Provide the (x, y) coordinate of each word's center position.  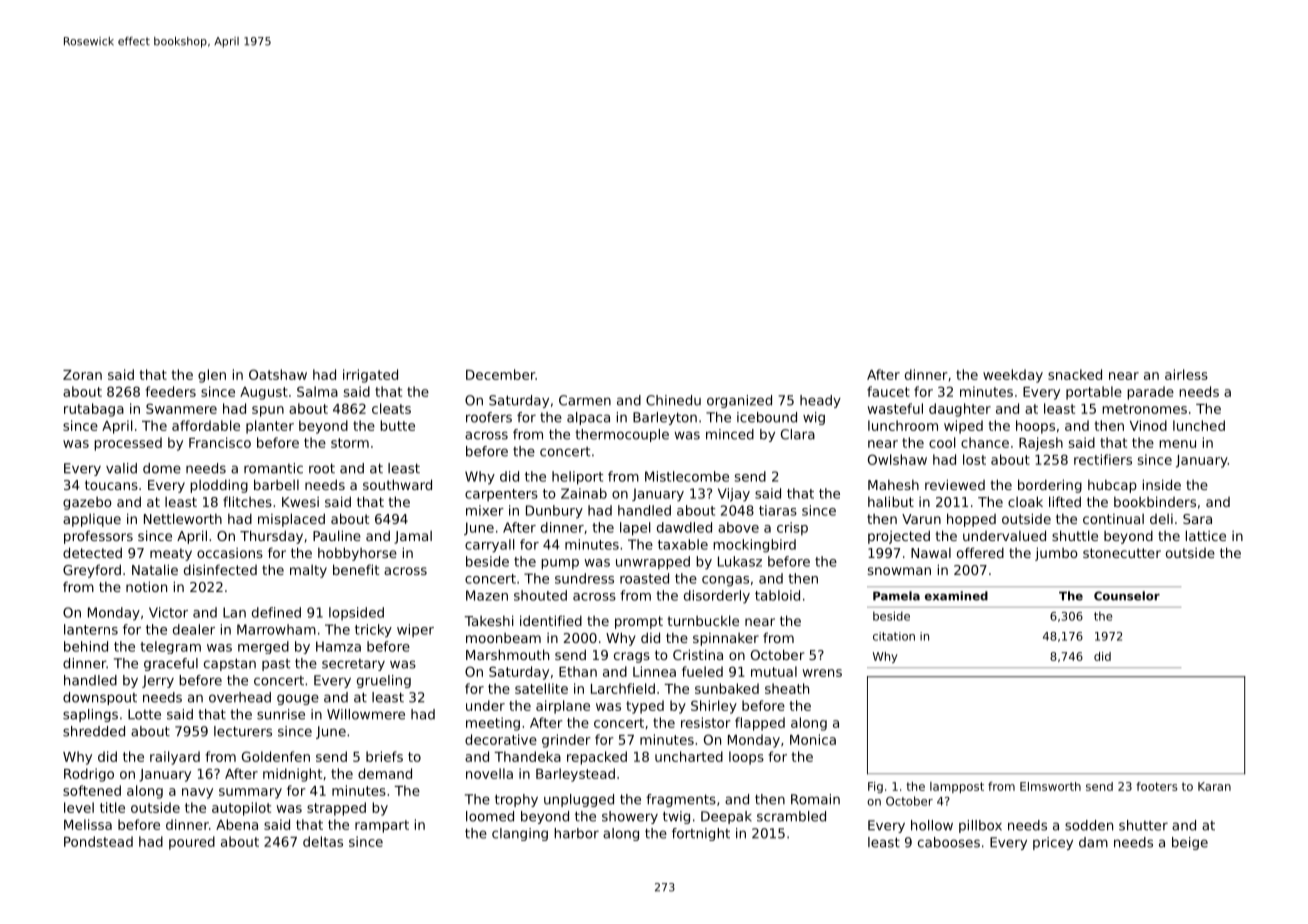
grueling (384, 681)
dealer (194, 629)
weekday (1013, 376)
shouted (540, 595)
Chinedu (673, 400)
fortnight (701, 834)
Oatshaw (278, 374)
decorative (501, 739)
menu (1177, 444)
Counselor (1127, 596)
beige (1190, 843)
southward (397, 484)
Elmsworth (1050, 786)
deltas (323, 841)
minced (730, 434)
